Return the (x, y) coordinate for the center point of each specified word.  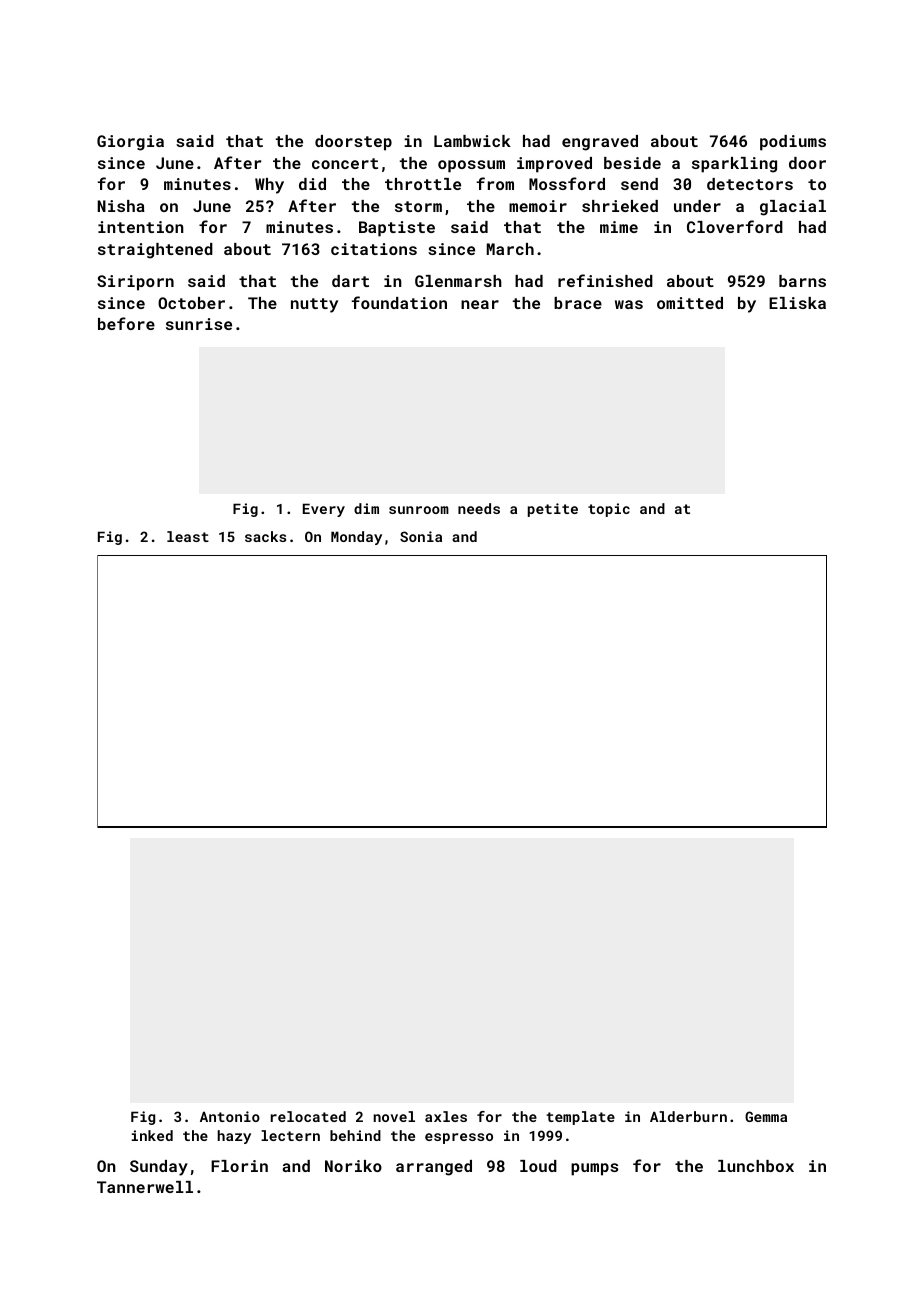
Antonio (230, 1116)
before (126, 323)
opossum (471, 166)
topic (609, 510)
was (629, 304)
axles (446, 1116)
